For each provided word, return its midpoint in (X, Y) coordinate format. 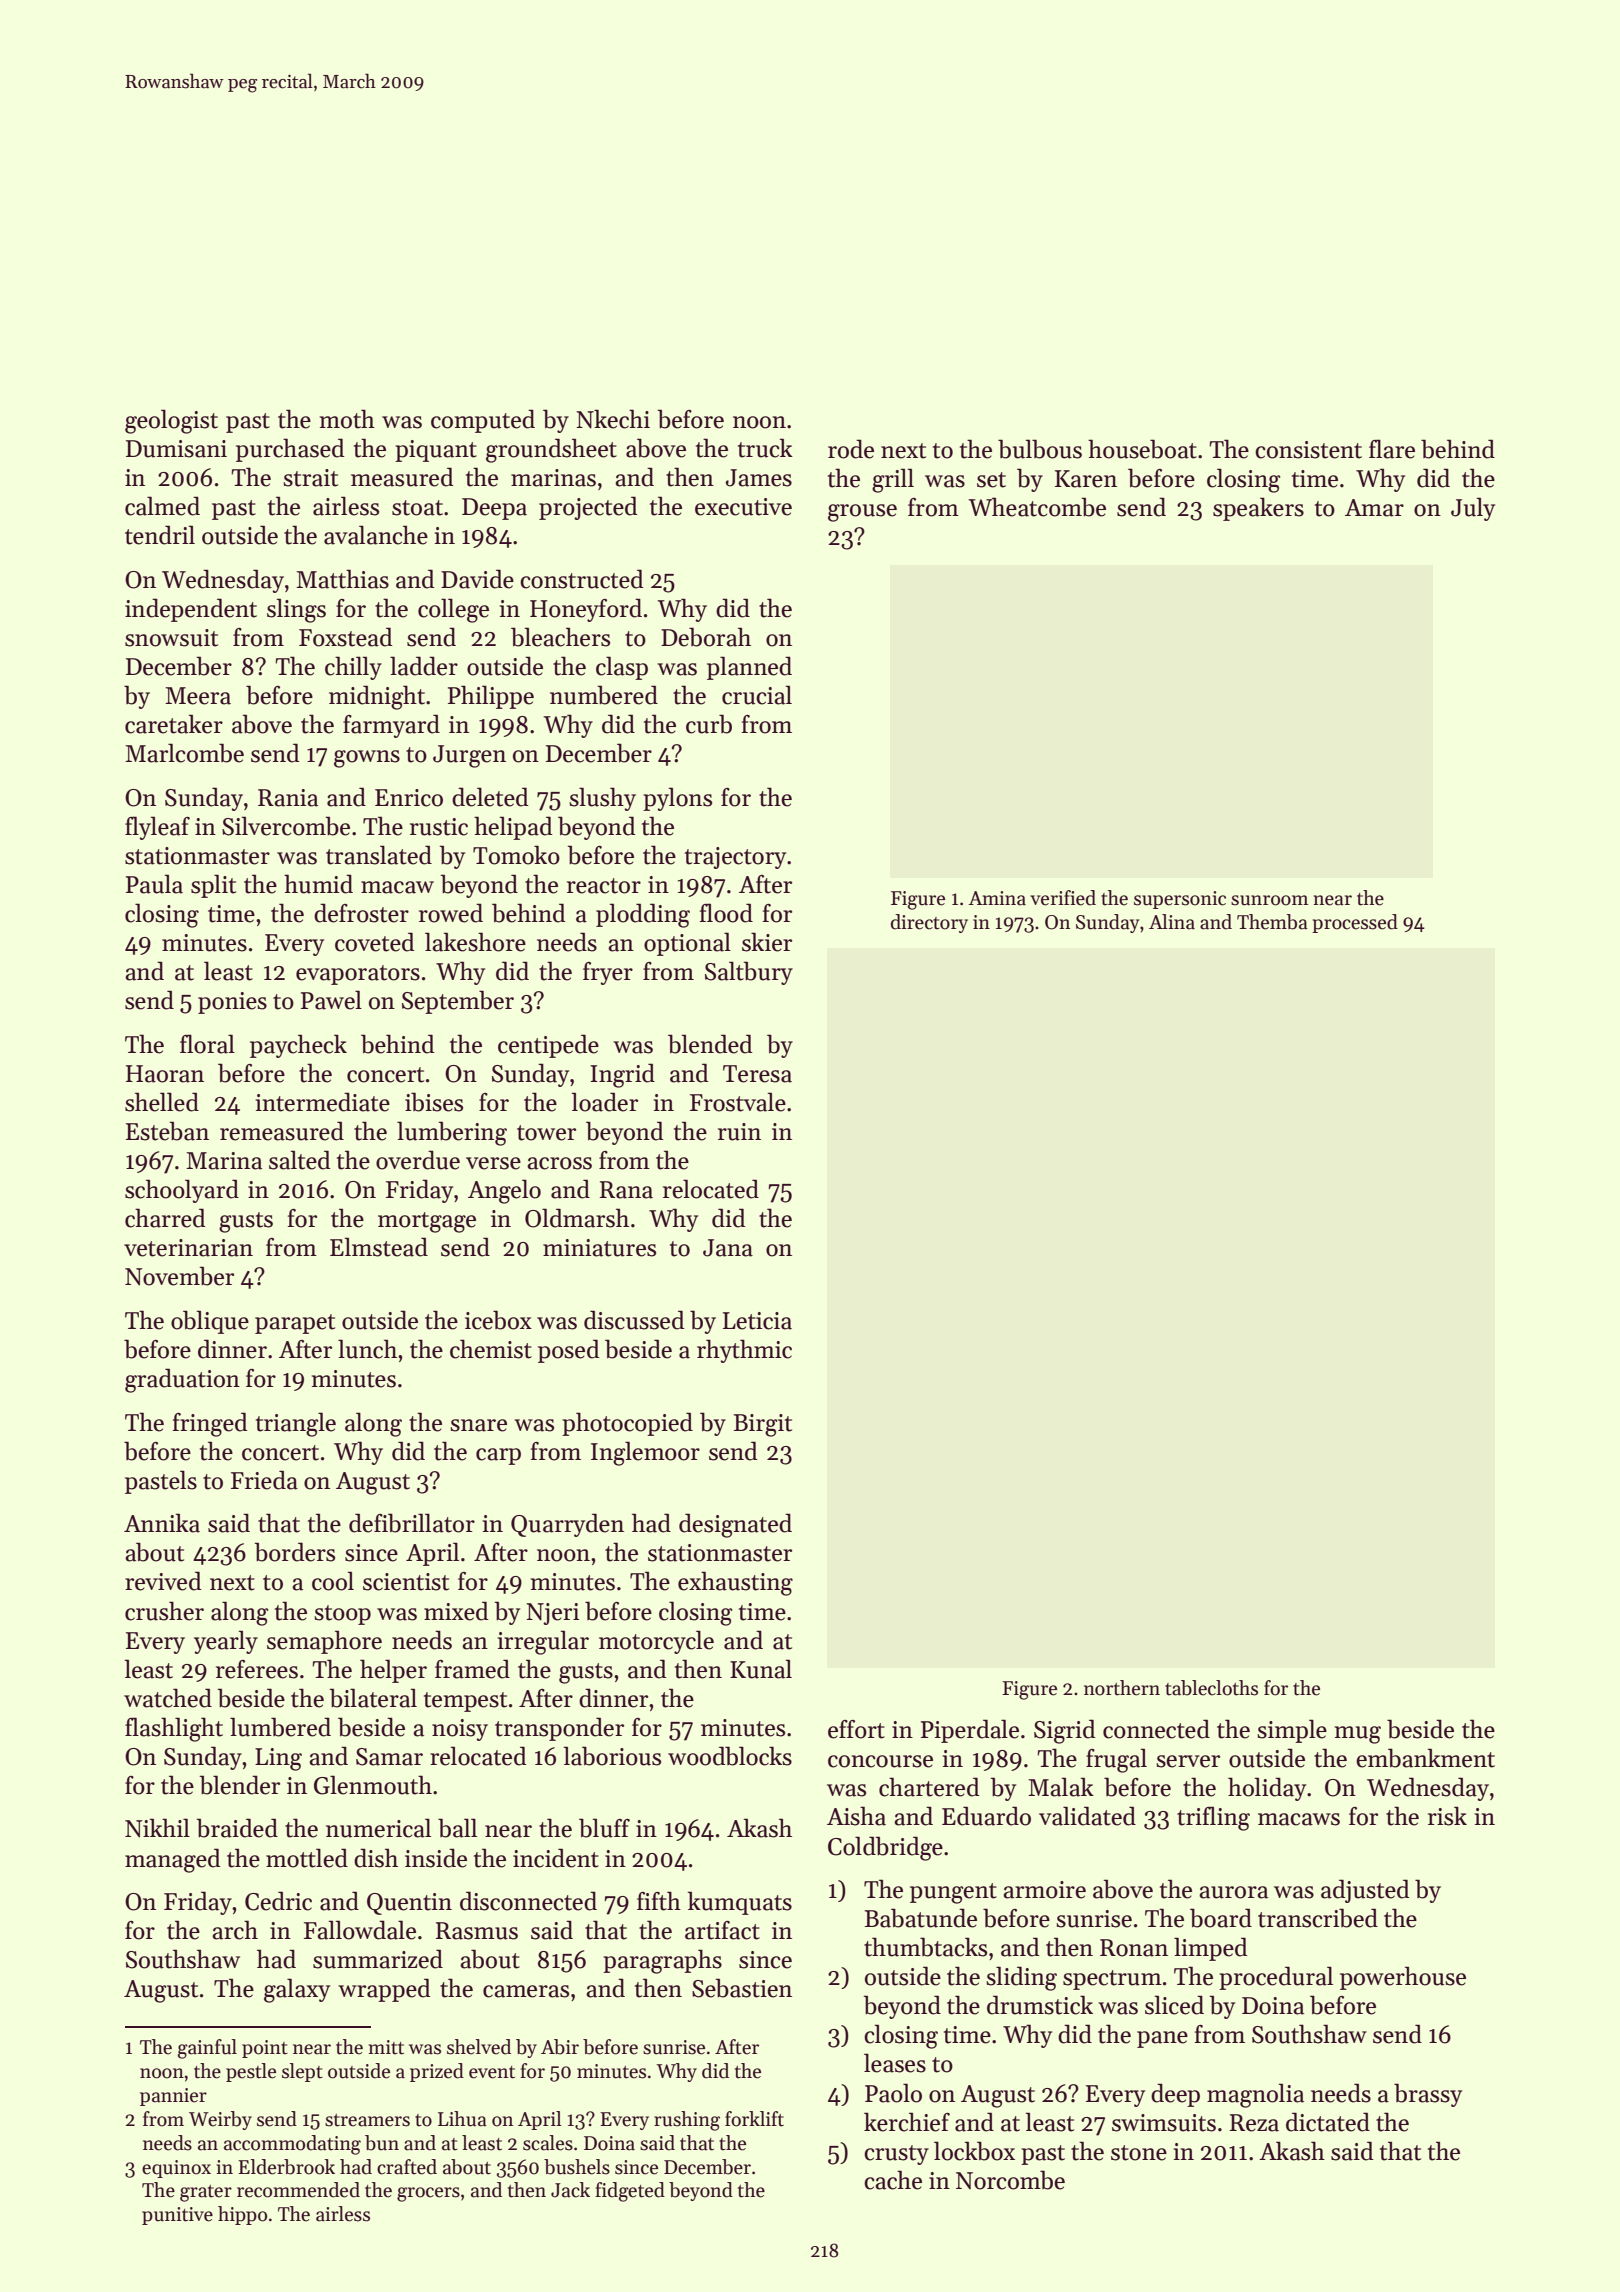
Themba (1272, 922)
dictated (1328, 2122)
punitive (177, 2216)
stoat (417, 508)
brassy (1428, 2095)
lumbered (280, 1727)
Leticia (757, 1321)
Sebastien (742, 1988)
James (759, 478)
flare (1392, 449)
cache (893, 2180)
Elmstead (379, 1247)
